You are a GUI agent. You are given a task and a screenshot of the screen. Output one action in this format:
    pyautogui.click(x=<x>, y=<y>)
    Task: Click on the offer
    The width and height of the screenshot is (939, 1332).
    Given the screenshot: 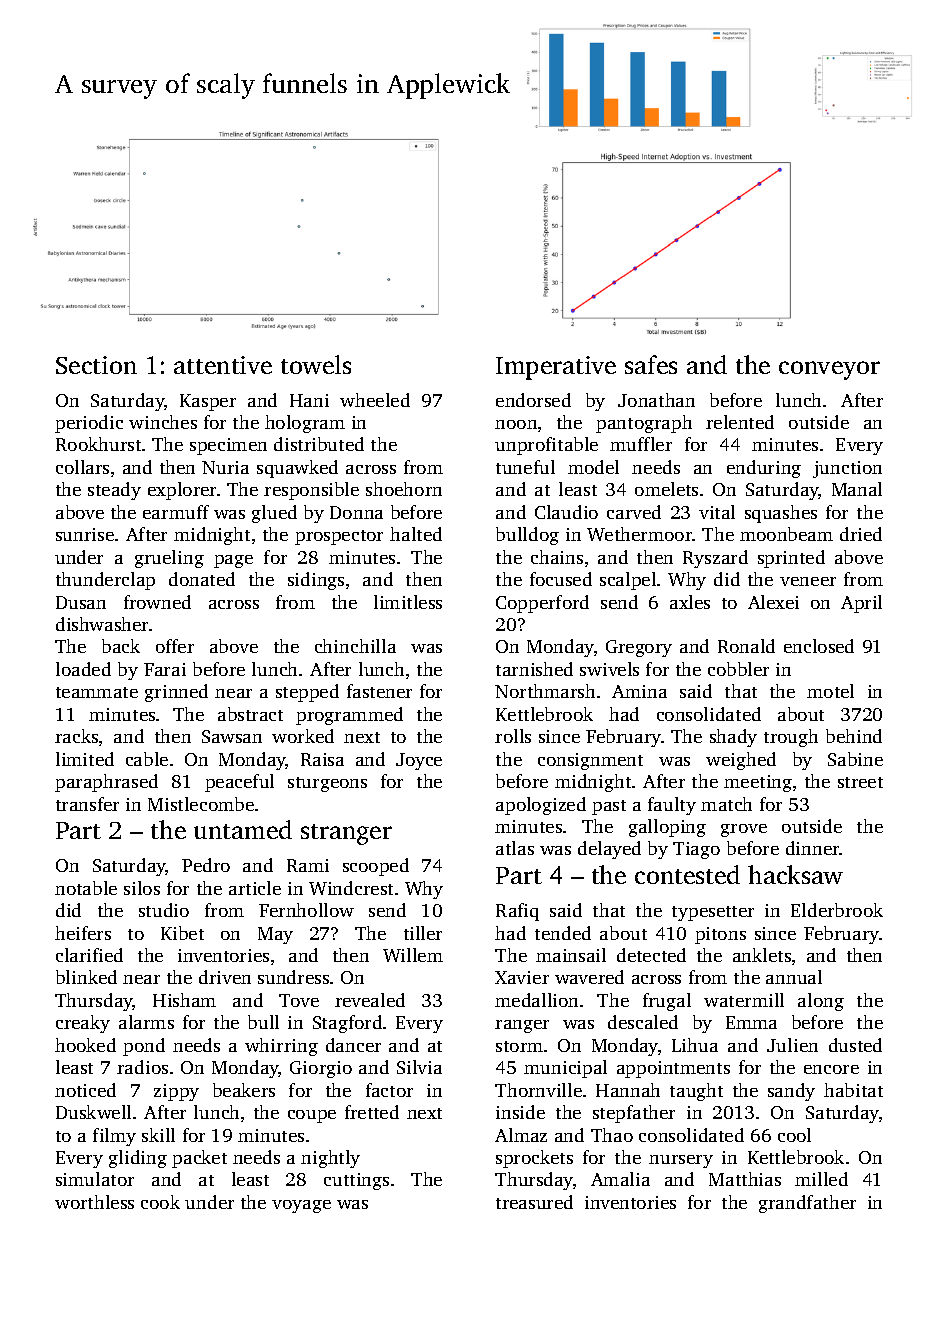 What is the action you would take?
    pyautogui.click(x=175, y=646)
